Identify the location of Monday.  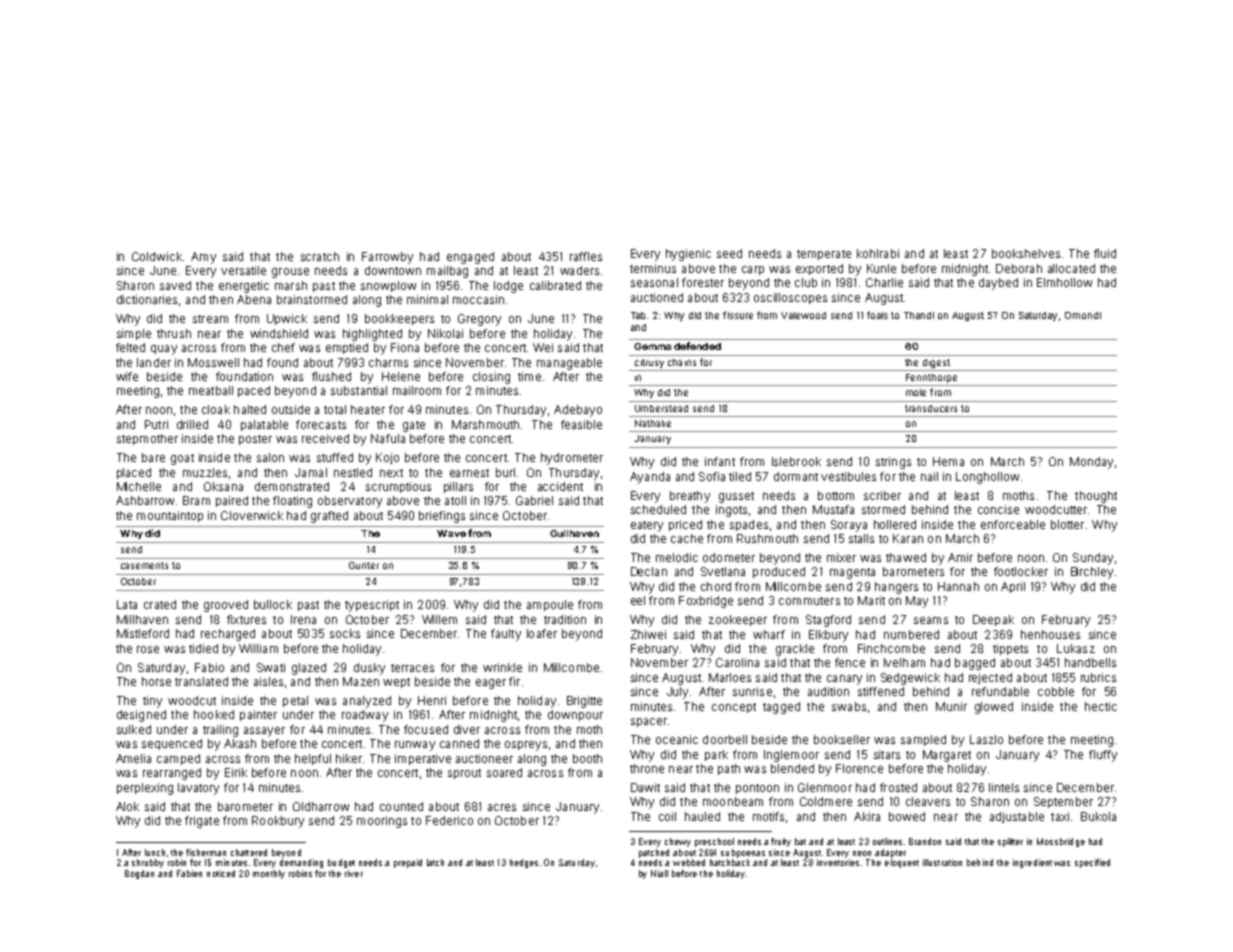
(1091, 463).
